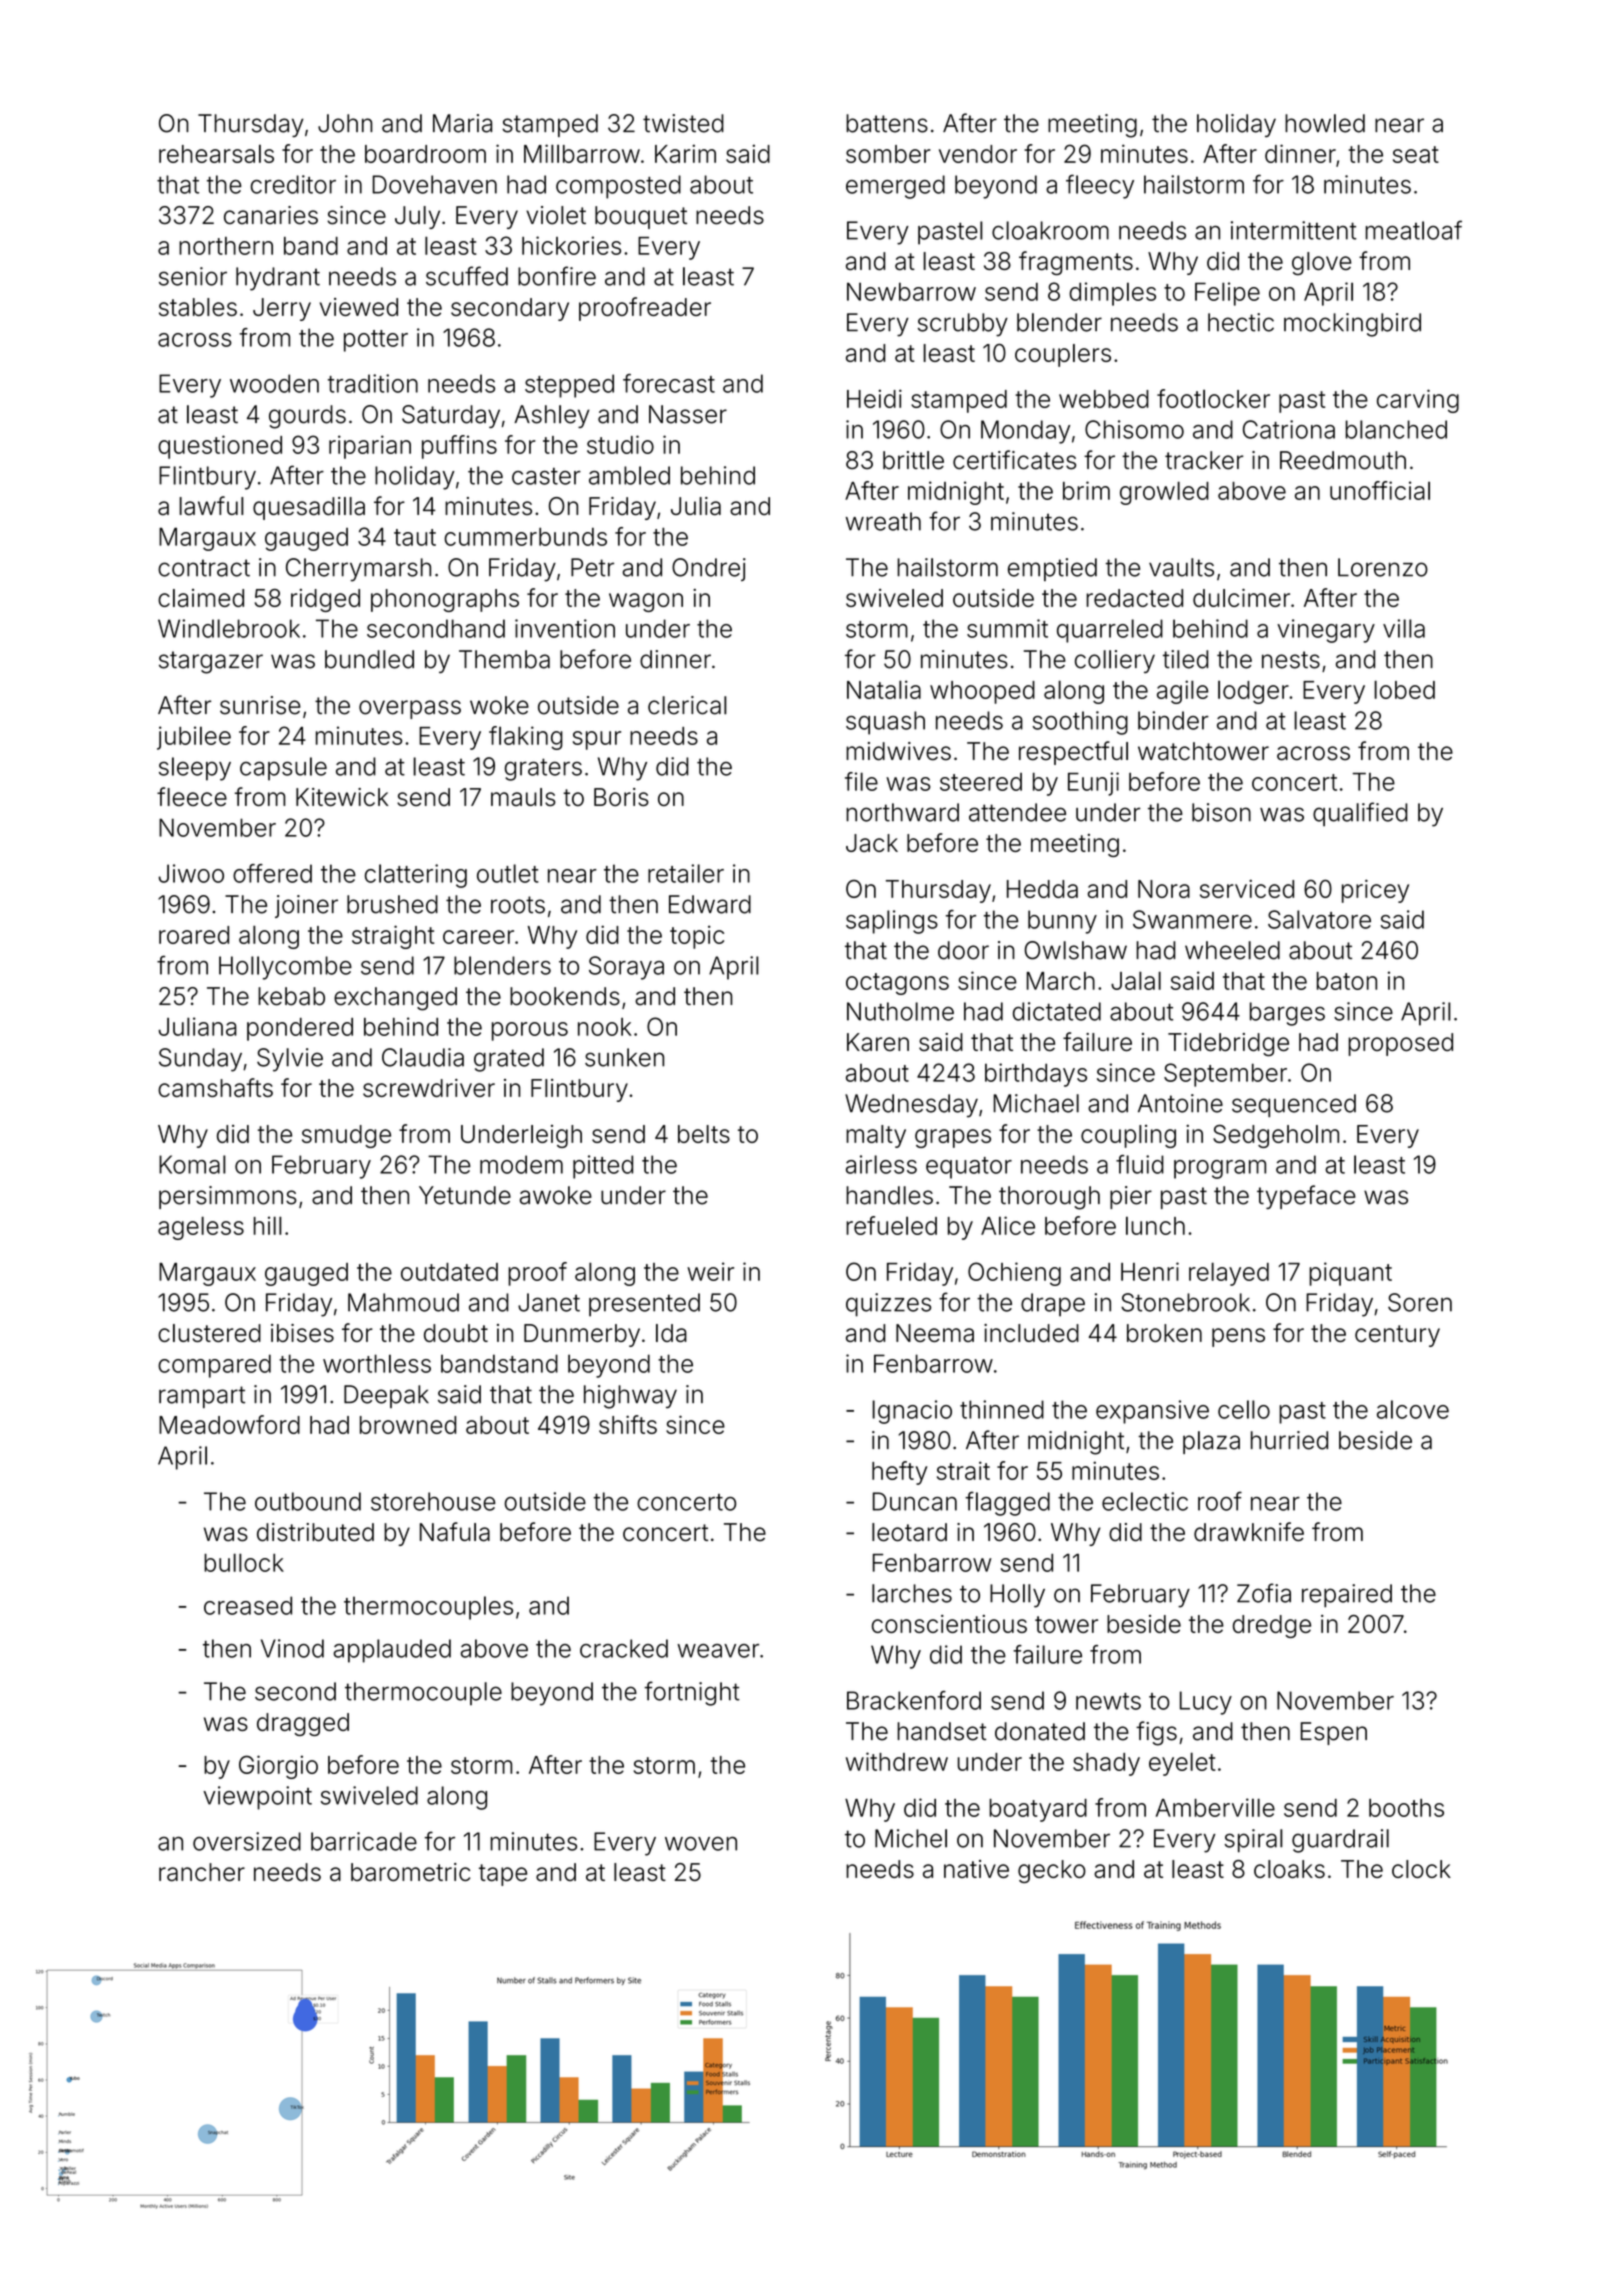 The image size is (1620, 2292). What do you see at coordinates (503, 1875) in the image?
I see `tape` at bounding box center [503, 1875].
